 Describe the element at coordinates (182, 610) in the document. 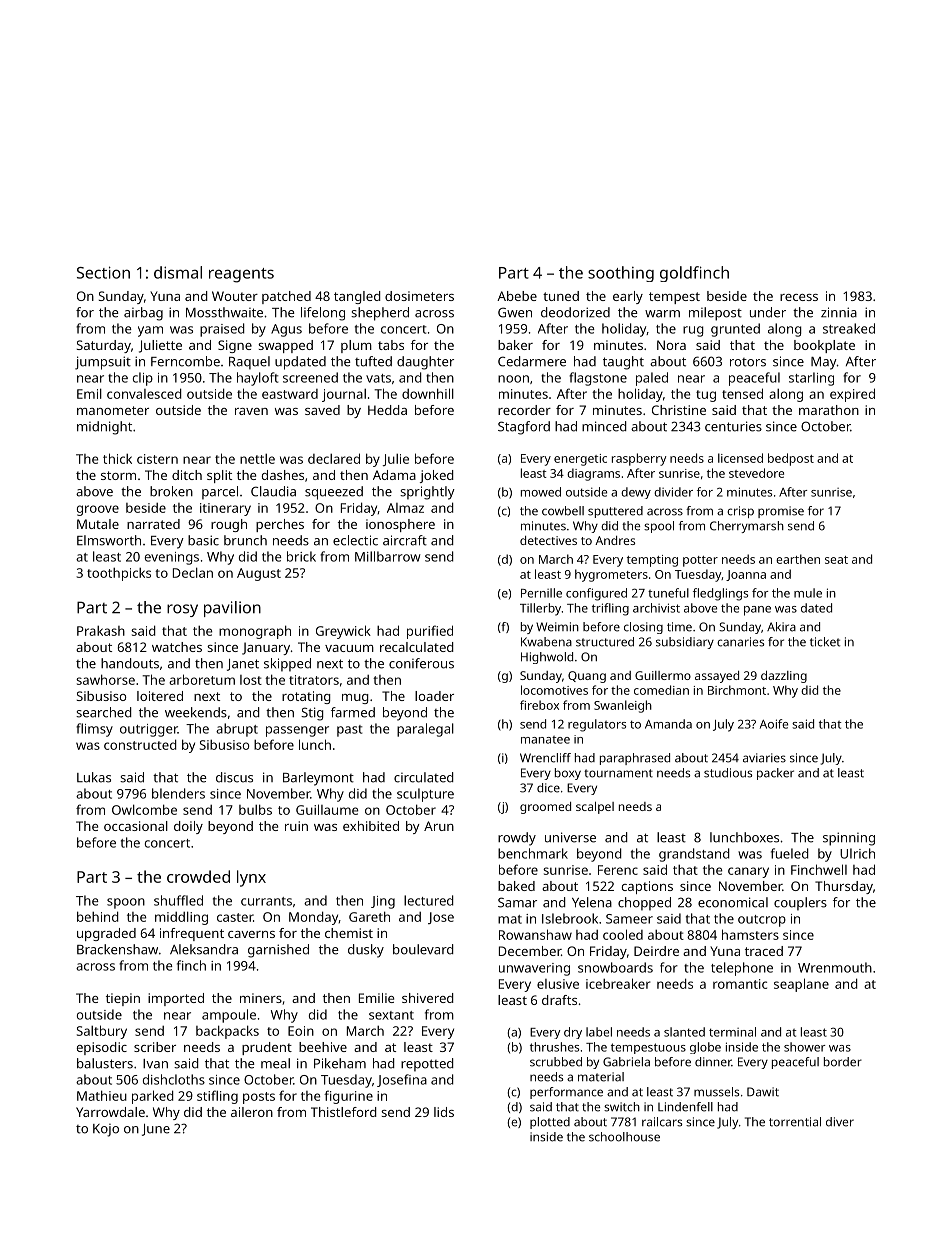

I see `rosy` at that location.
